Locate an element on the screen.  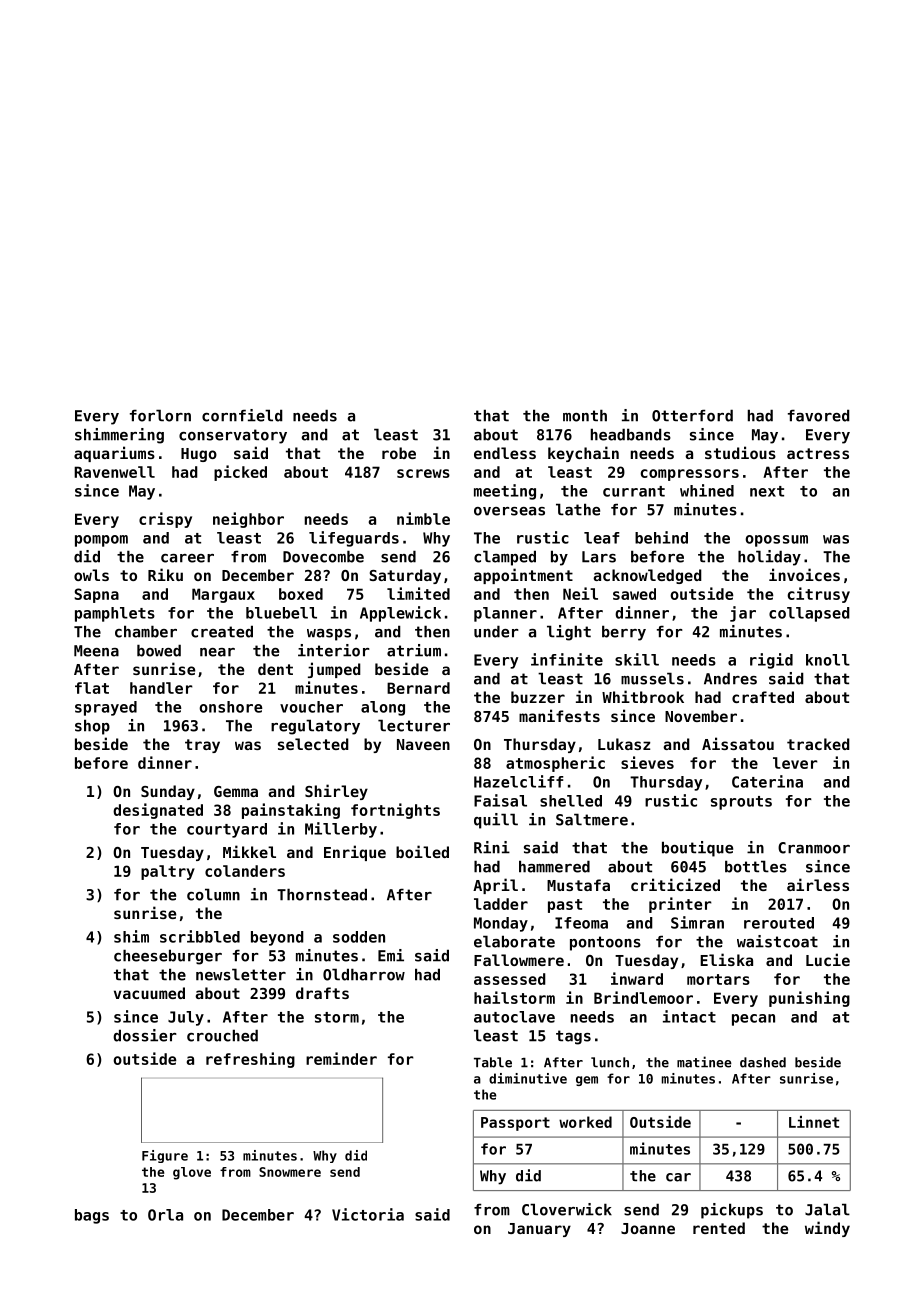
Mikkel is located at coordinates (249, 851).
